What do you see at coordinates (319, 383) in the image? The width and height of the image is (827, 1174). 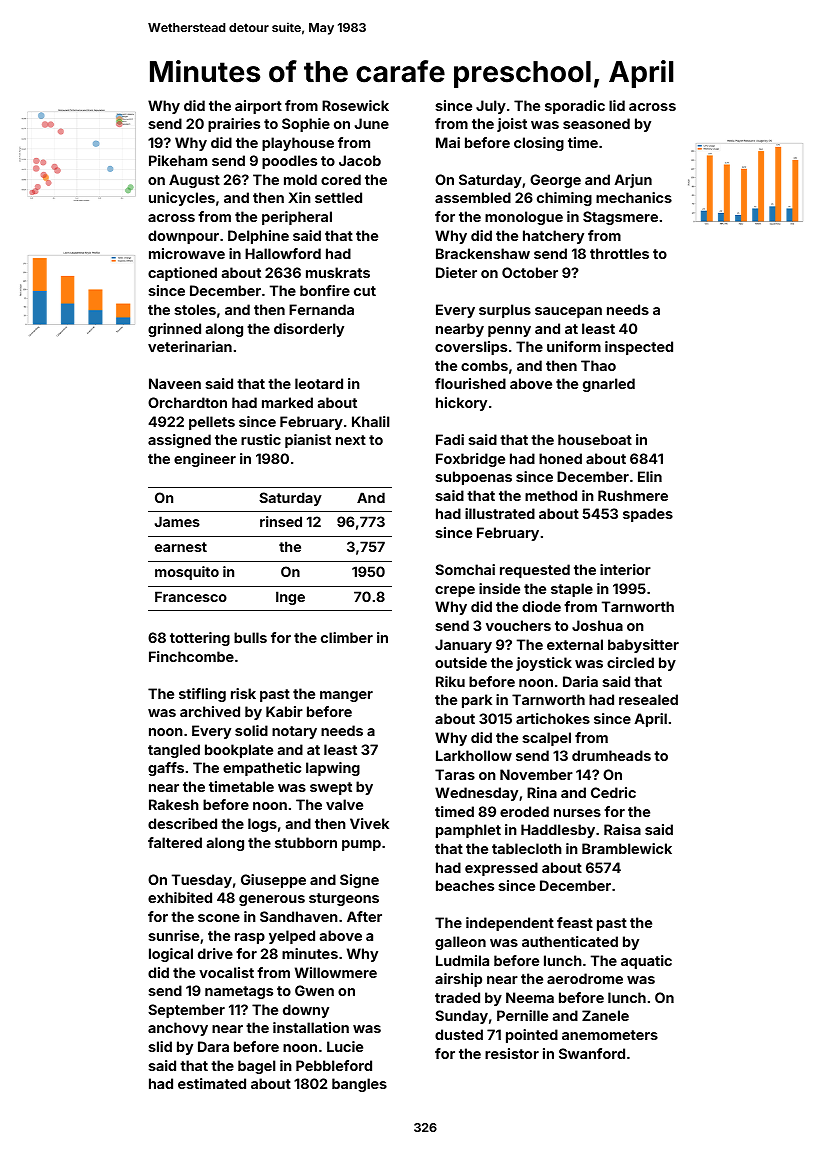 I see `leotard` at bounding box center [319, 383].
